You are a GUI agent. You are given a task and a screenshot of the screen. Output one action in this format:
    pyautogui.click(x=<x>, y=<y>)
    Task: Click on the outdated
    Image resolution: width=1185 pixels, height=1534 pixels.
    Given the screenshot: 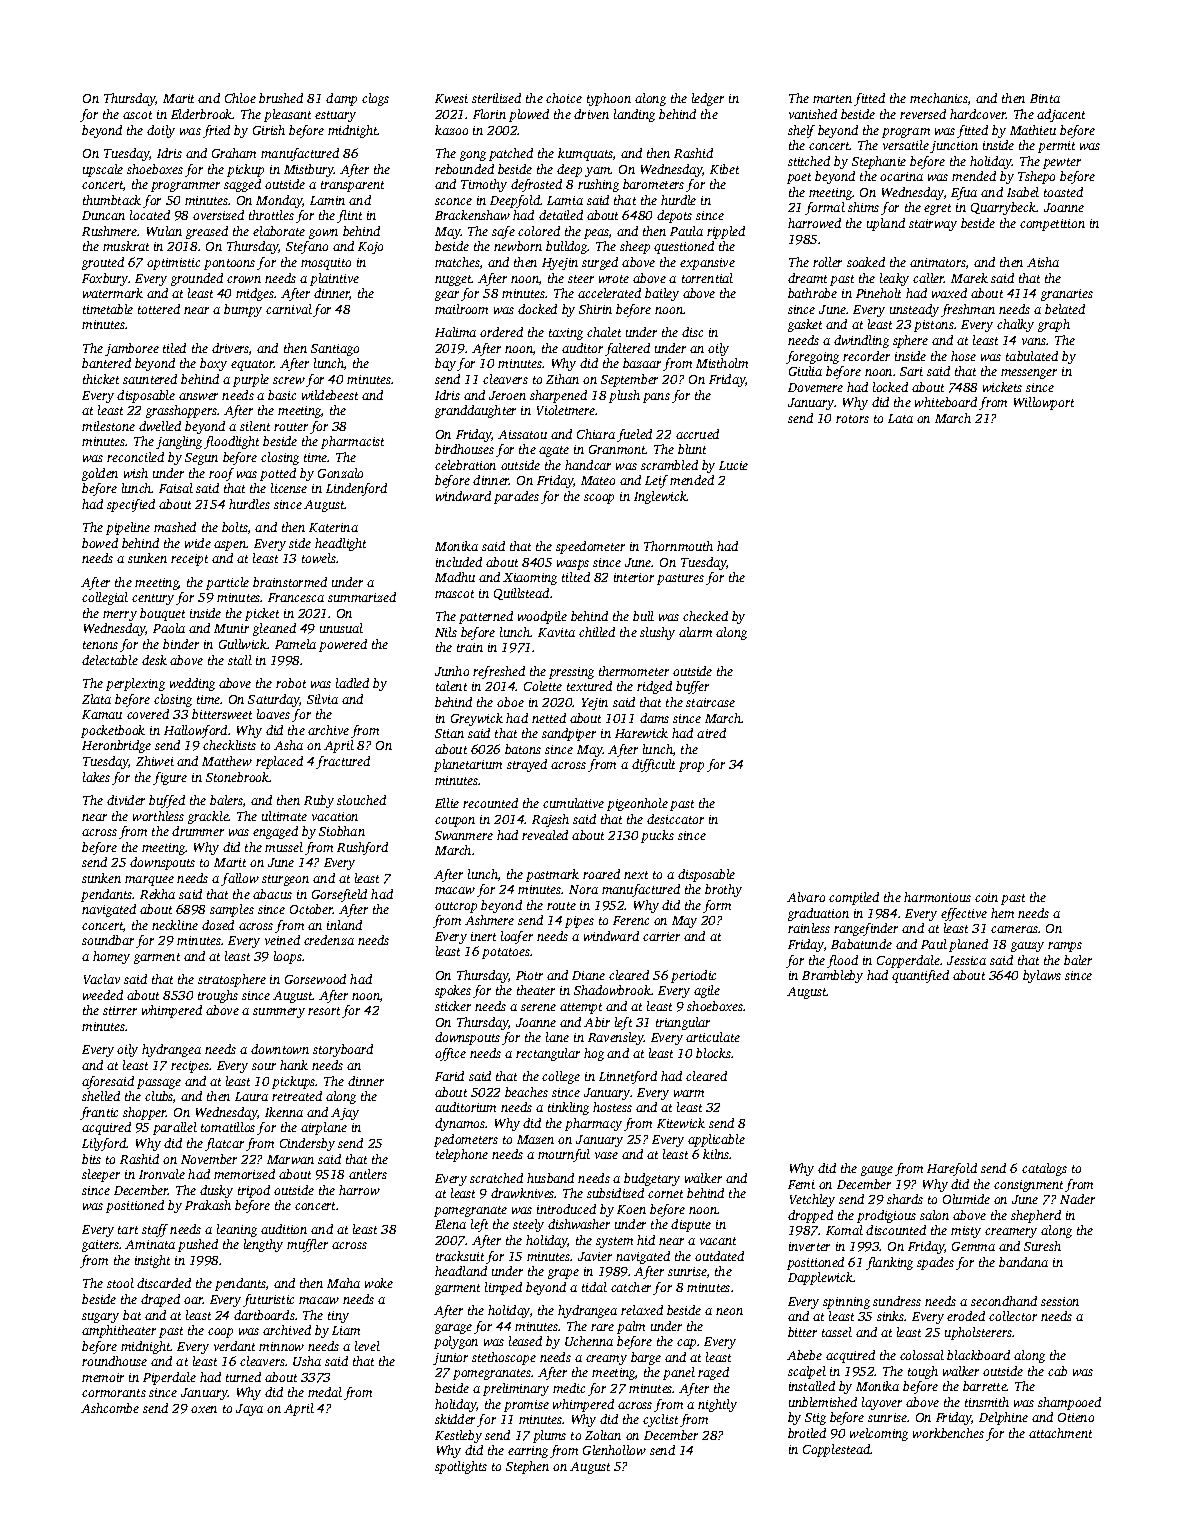 What is the action you would take?
    pyautogui.click(x=719, y=1256)
